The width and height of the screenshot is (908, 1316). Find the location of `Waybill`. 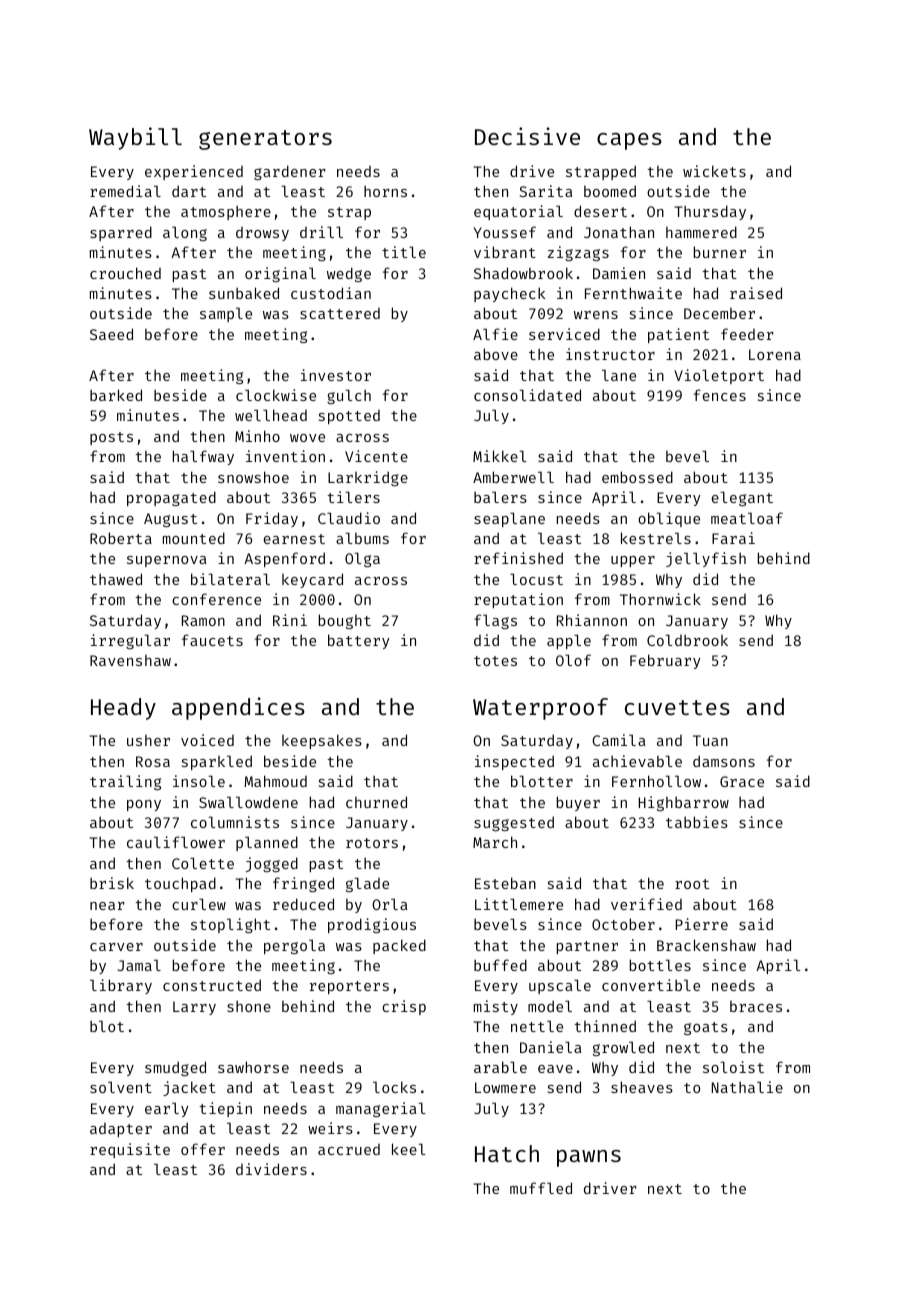

Waybill is located at coordinates (135, 138).
